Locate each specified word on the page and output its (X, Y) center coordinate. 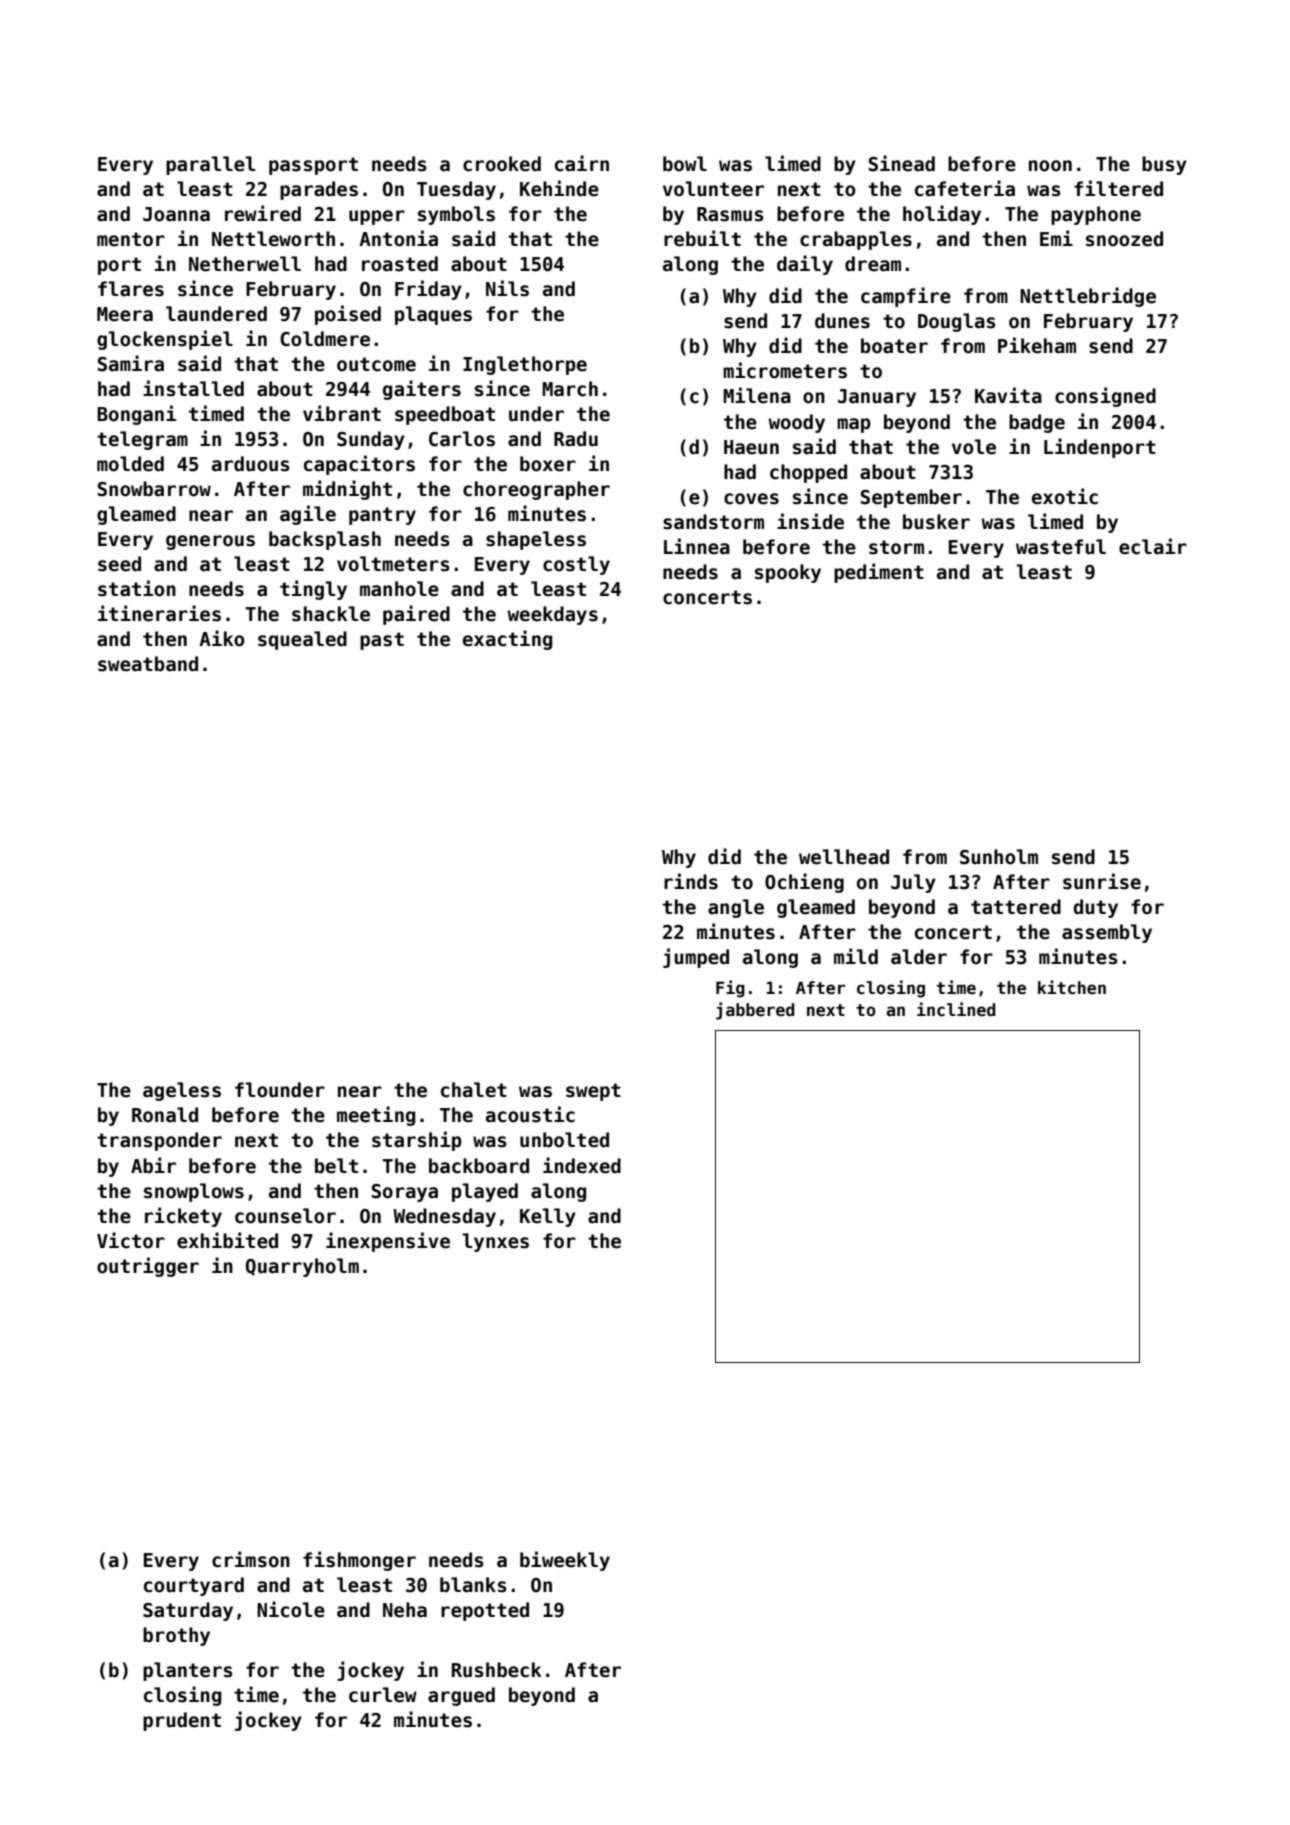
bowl (685, 164)
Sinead (902, 163)
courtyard (194, 1586)
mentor (131, 239)
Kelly (548, 1217)
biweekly (565, 1561)
